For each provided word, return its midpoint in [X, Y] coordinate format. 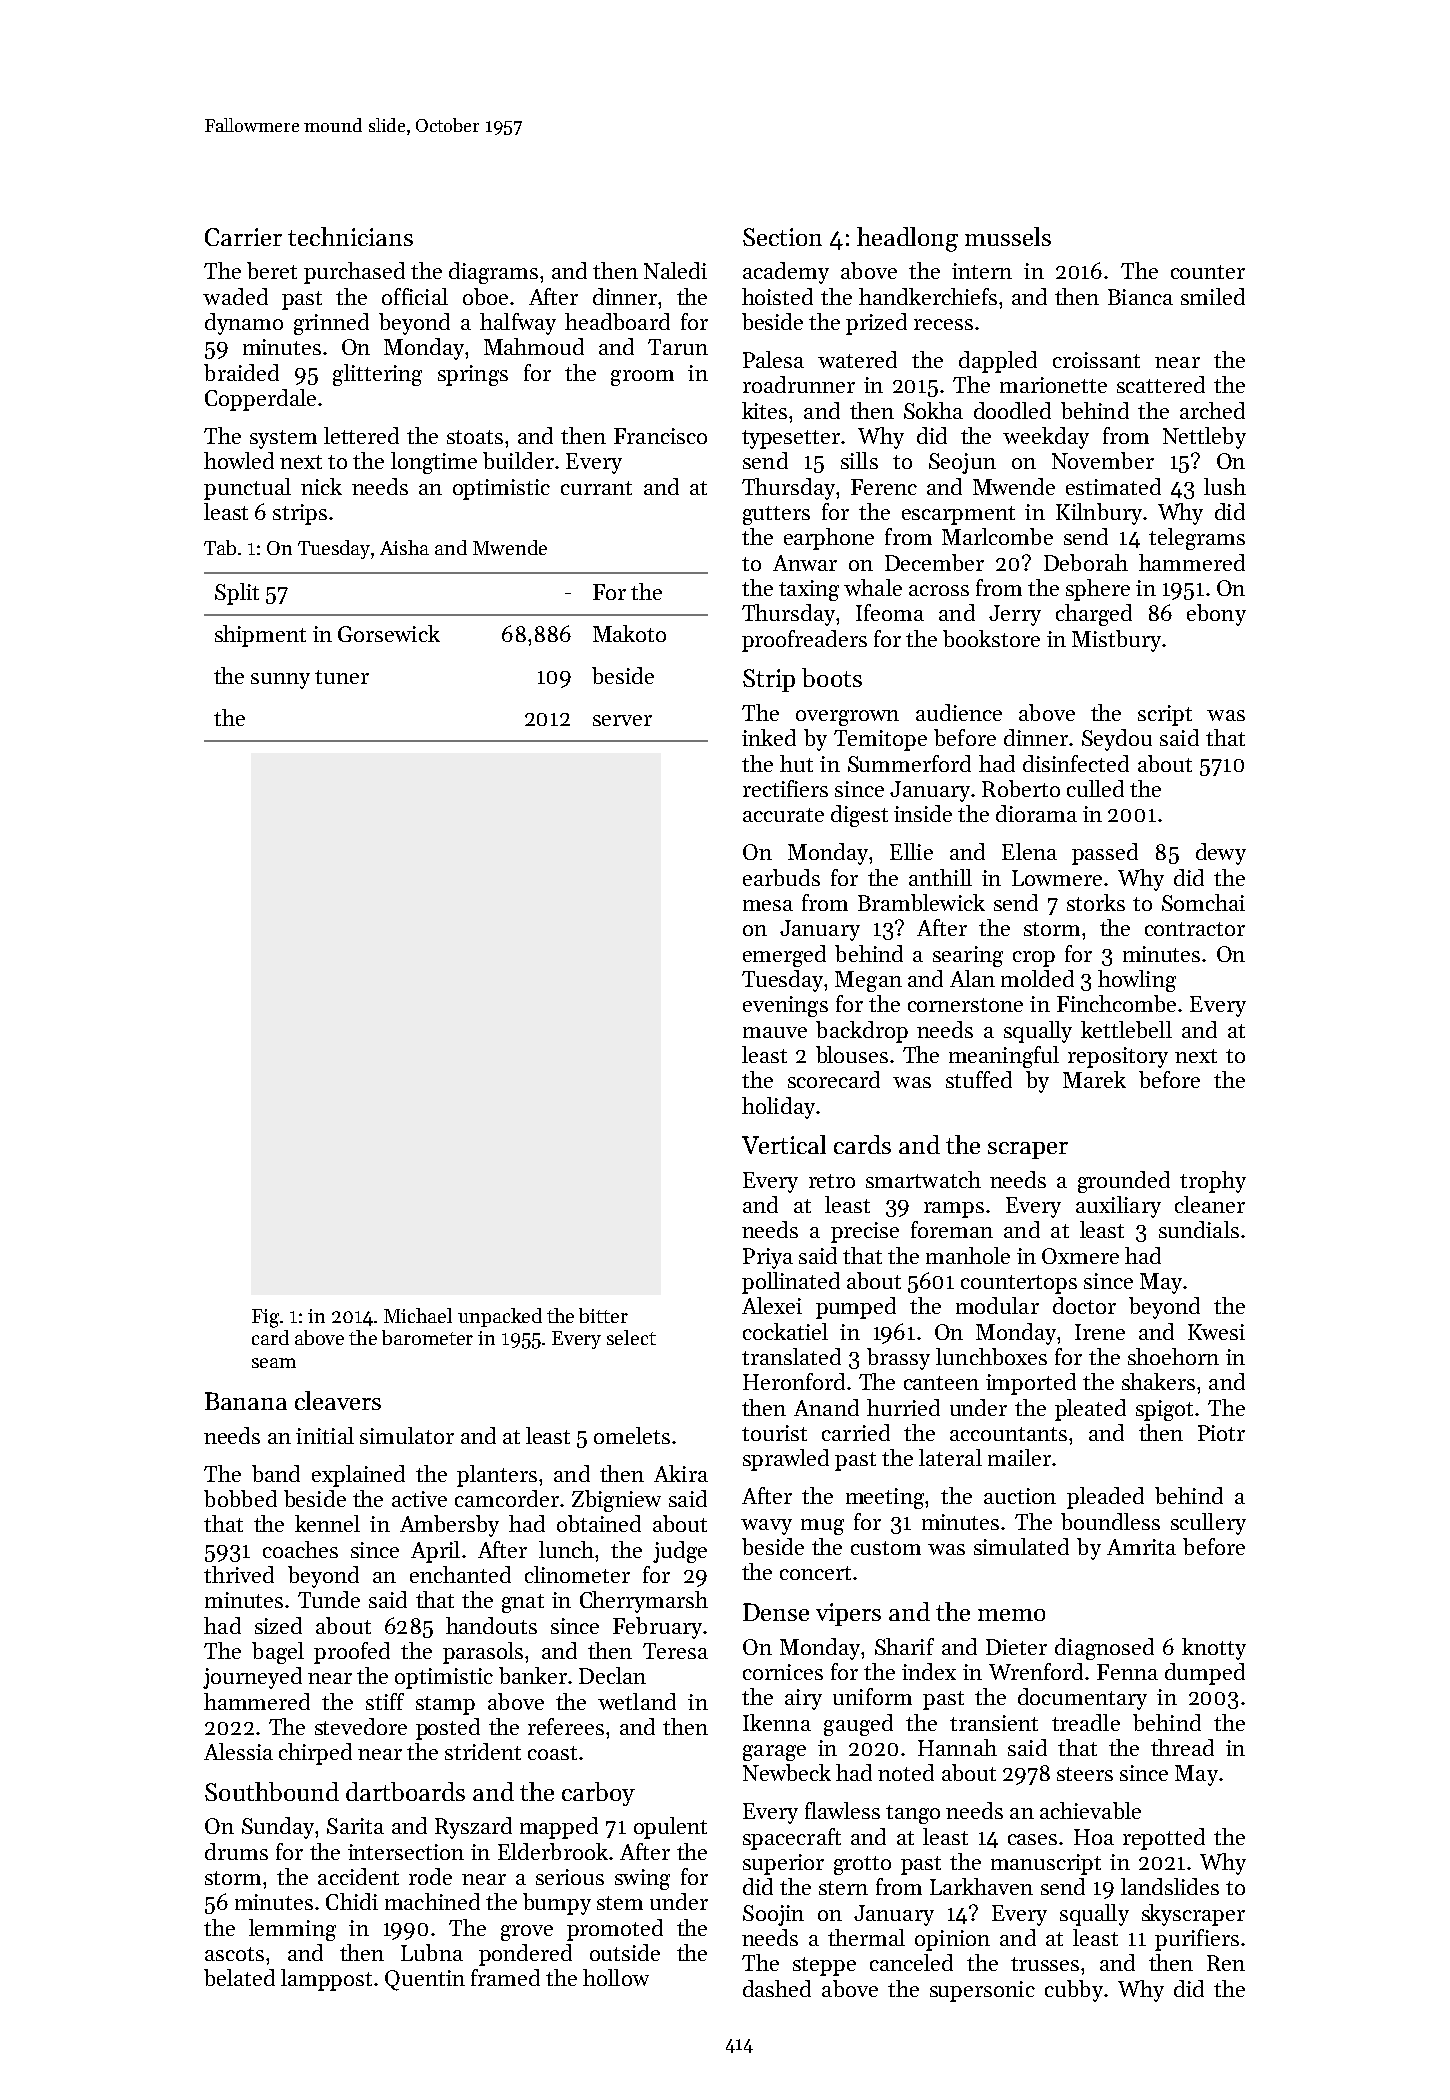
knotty [1214, 1649]
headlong [907, 239]
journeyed [252, 1678]
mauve [775, 1032]
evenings [785, 1006]
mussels [1008, 236]
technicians [350, 236]
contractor [1195, 929]
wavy [766, 1527]
